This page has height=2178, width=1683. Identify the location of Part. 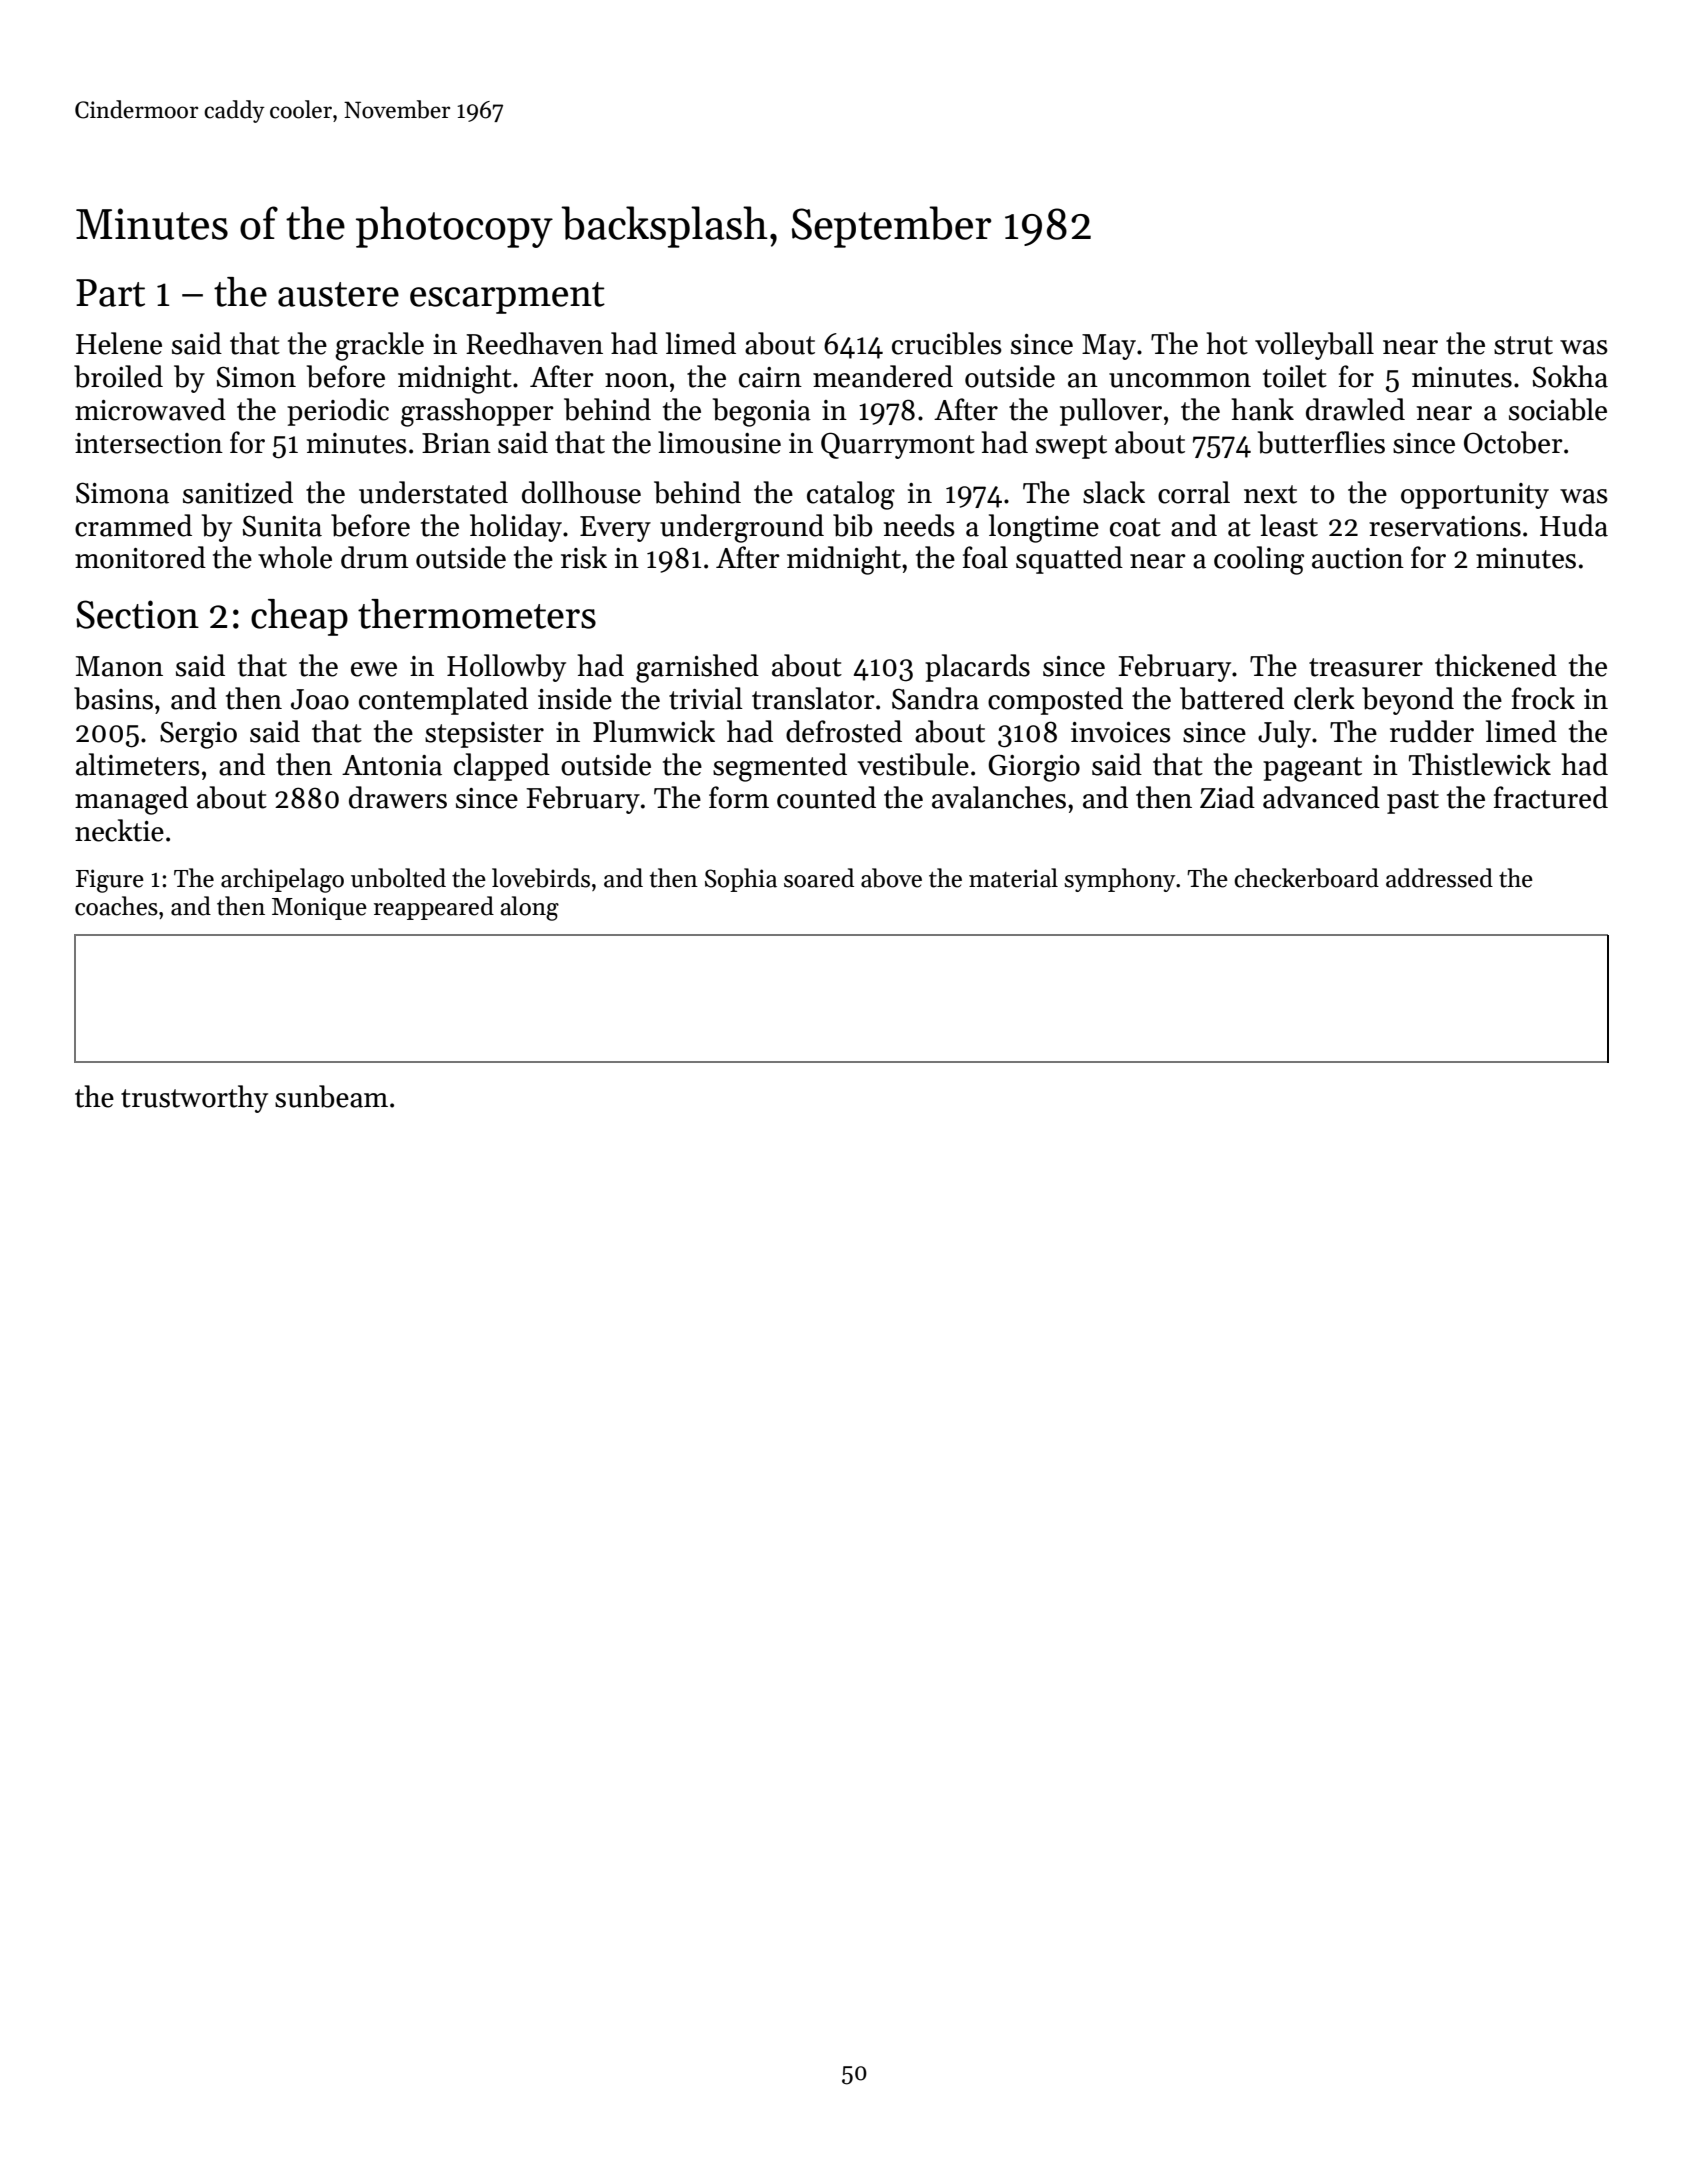
(110, 293).
